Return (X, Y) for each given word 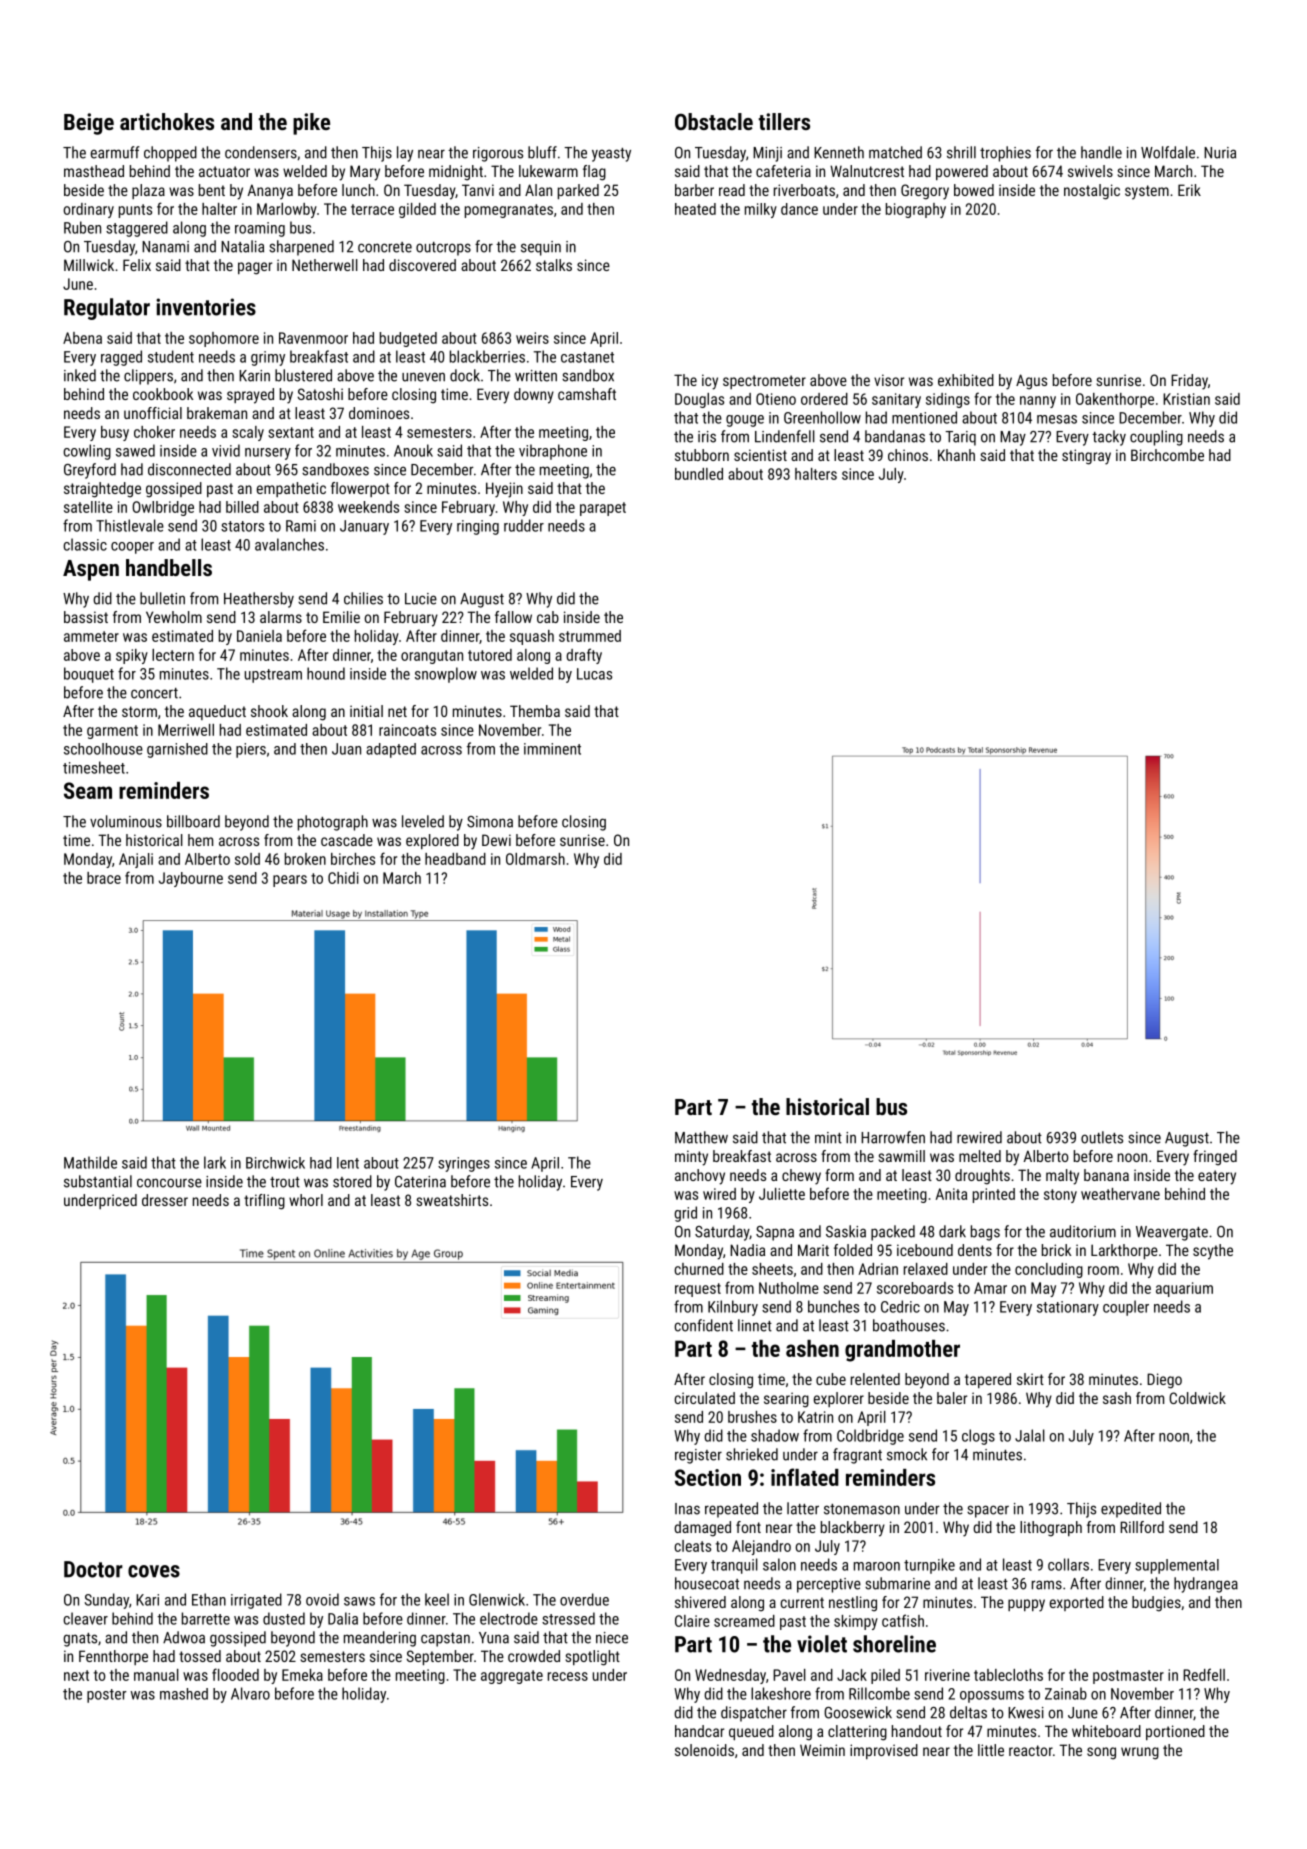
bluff (542, 152)
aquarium (1184, 1289)
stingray (1086, 457)
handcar (699, 1731)
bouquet (89, 675)
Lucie (421, 599)
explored (432, 841)
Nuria (1220, 153)
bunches (833, 1306)
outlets (1102, 1137)
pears (290, 881)
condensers (261, 152)
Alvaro (250, 1693)
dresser (165, 1200)
